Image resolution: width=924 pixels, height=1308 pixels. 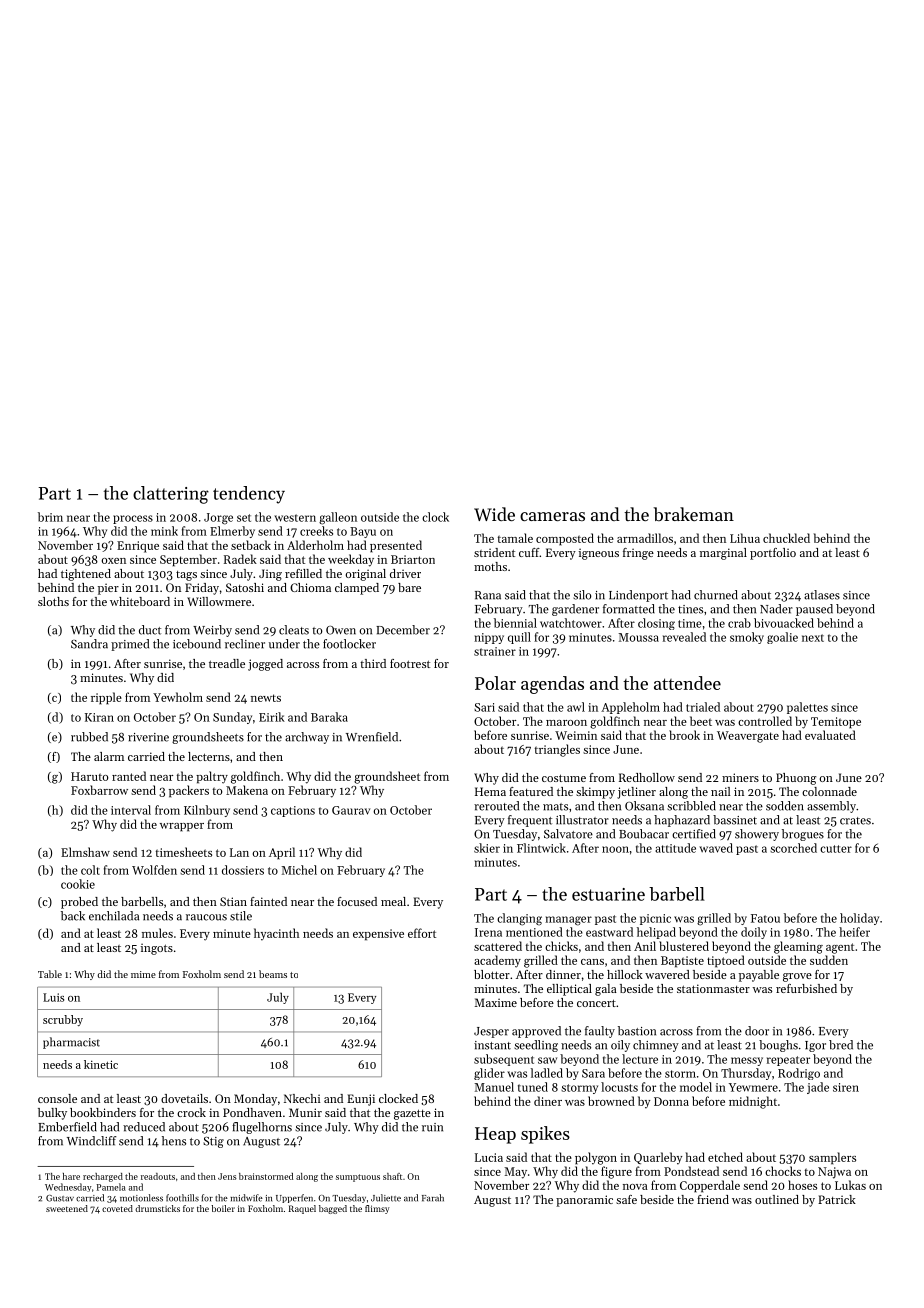 What do you see at coordinates (786, 538) in the document?
I see `chuckled` at bounding box center [786, 538].
